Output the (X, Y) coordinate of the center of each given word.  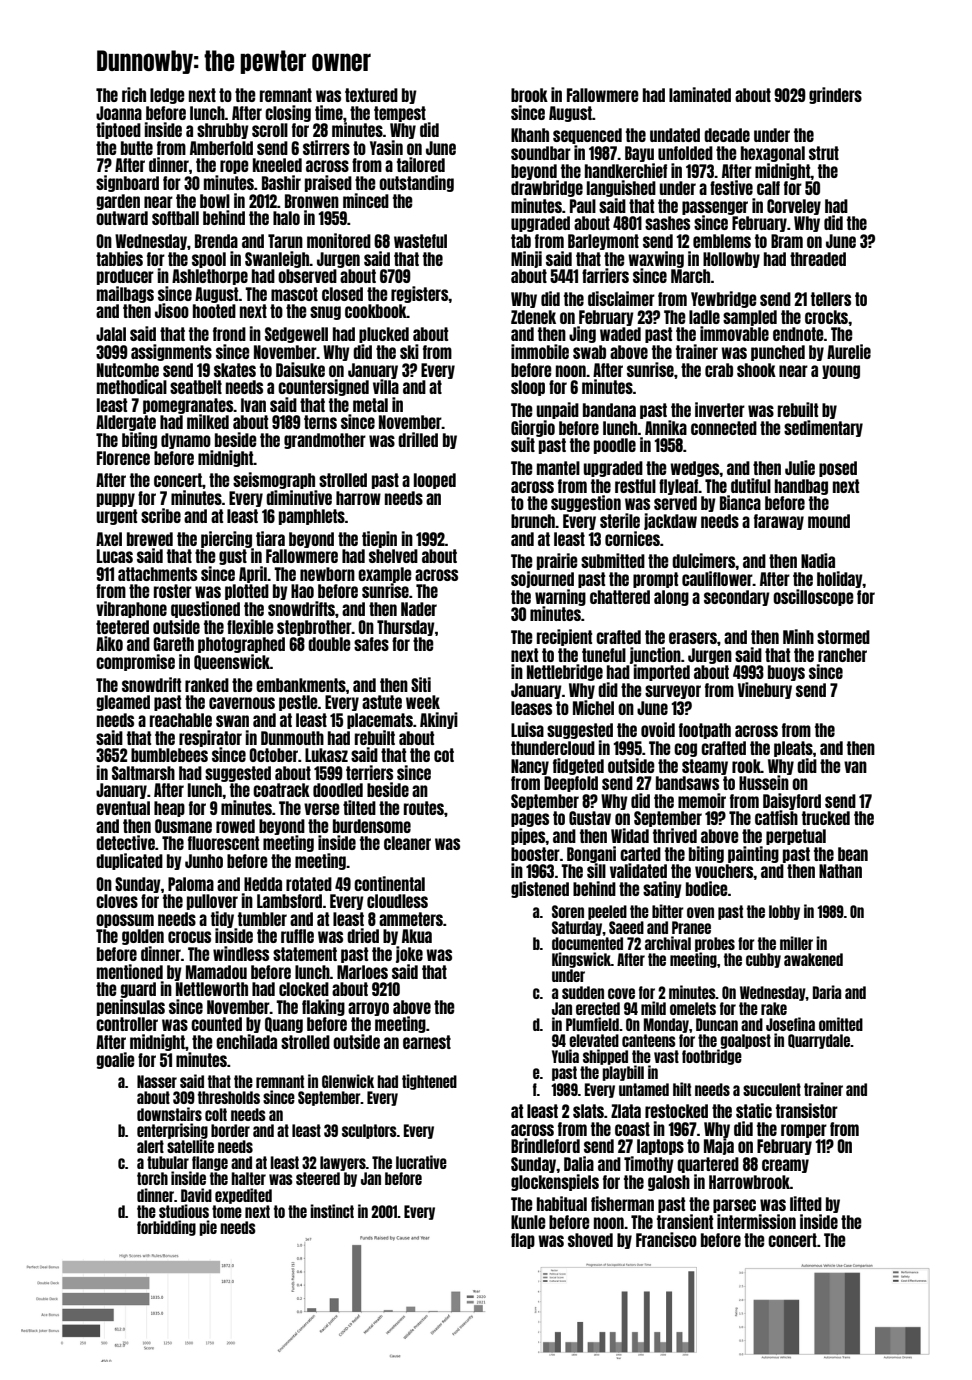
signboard (127, 183)
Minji (526, 259)
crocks (826, 317)
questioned (205, 609)
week (423, 702)
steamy (705, 767)
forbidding (166, 1228)
